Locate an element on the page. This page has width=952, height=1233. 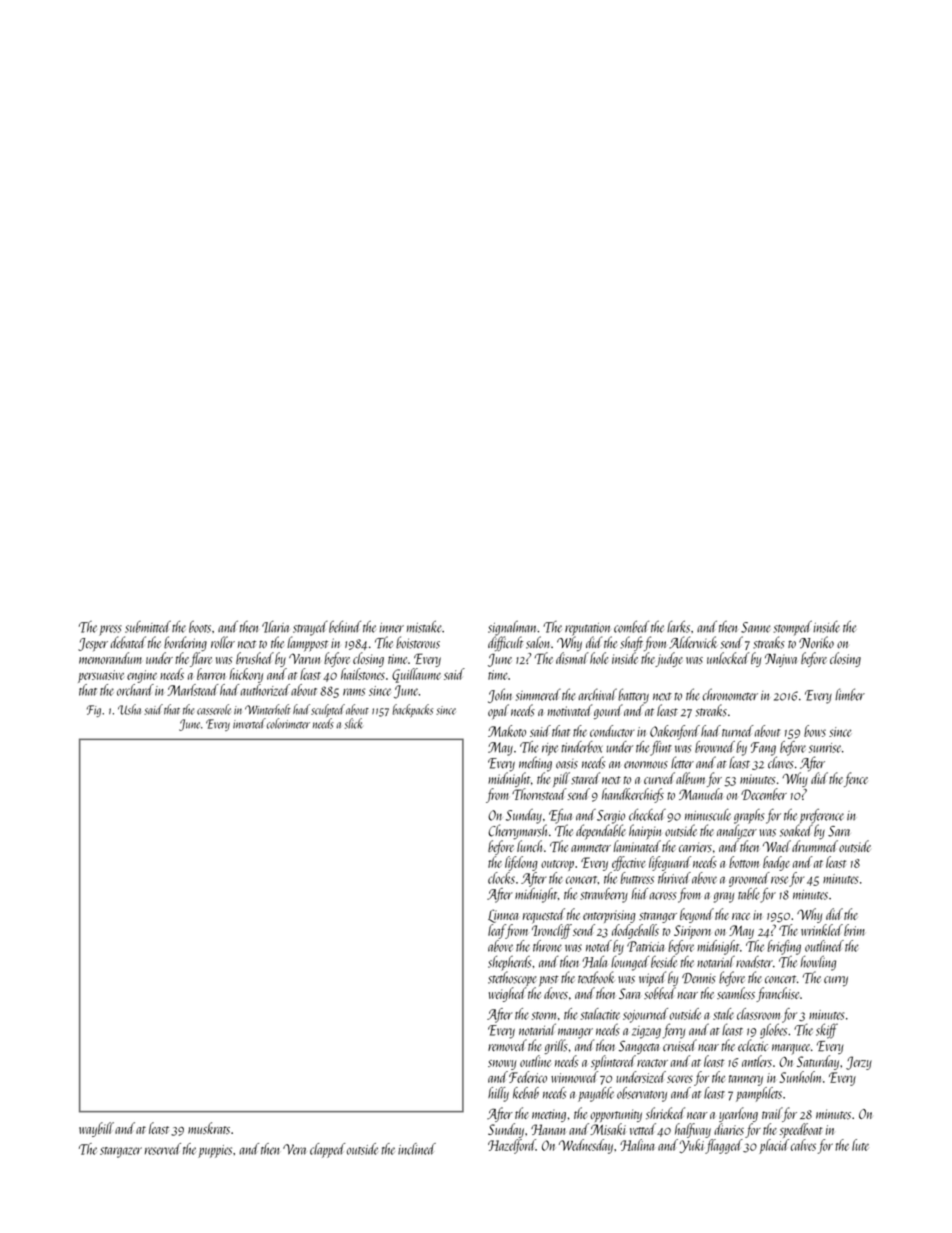
strawberry is located at coordinates (604, 895).
